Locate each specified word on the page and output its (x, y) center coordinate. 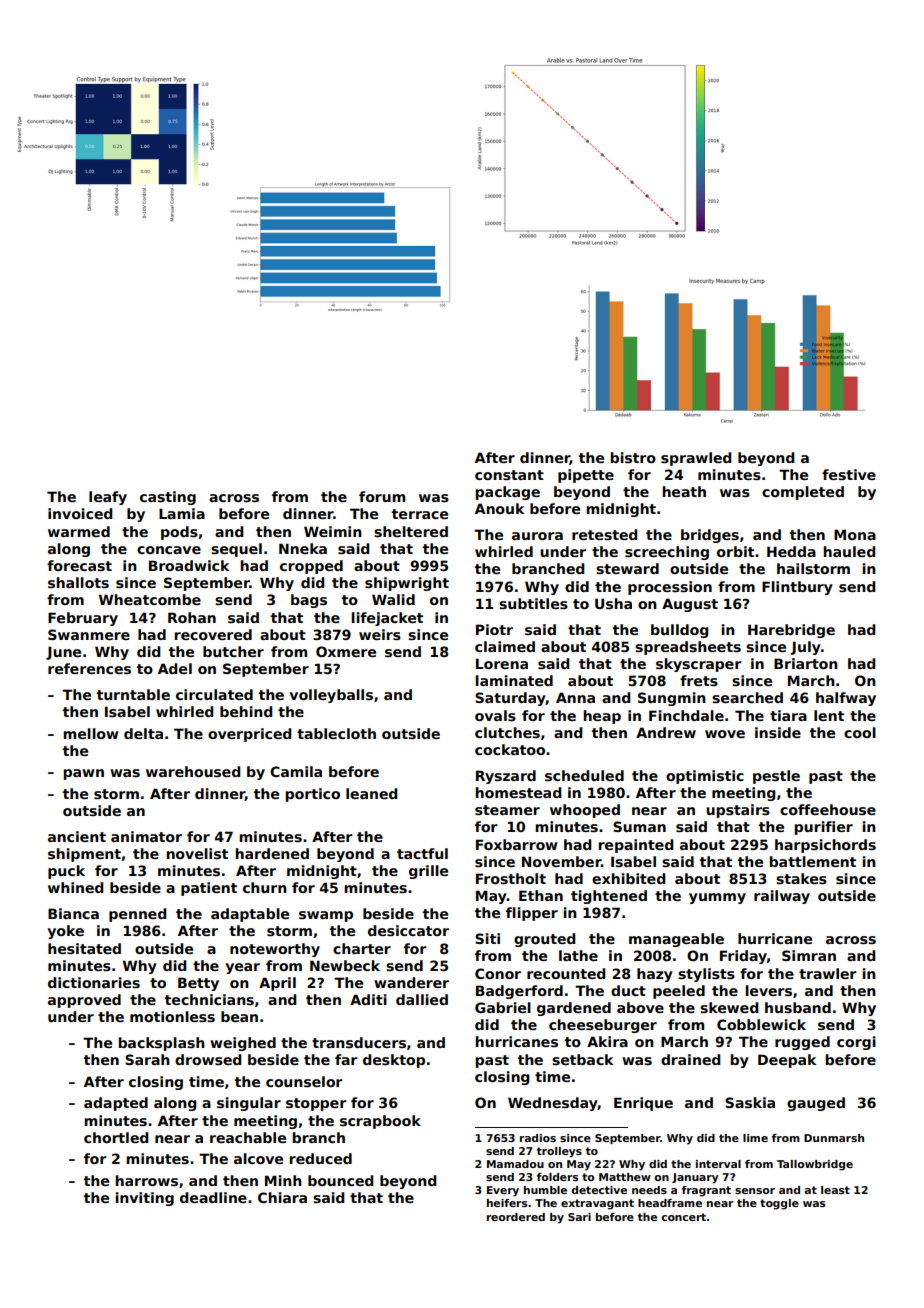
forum (382, 496)
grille (428, 872)
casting (168, 498)
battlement (812, 861)
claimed (505, 646)
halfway (846, 699)
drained (691, 1059)
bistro (633, 457)
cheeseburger (603, 1026)
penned (138, 915)
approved (84, 1001)
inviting (144, 1199)
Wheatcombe (150, 599)
